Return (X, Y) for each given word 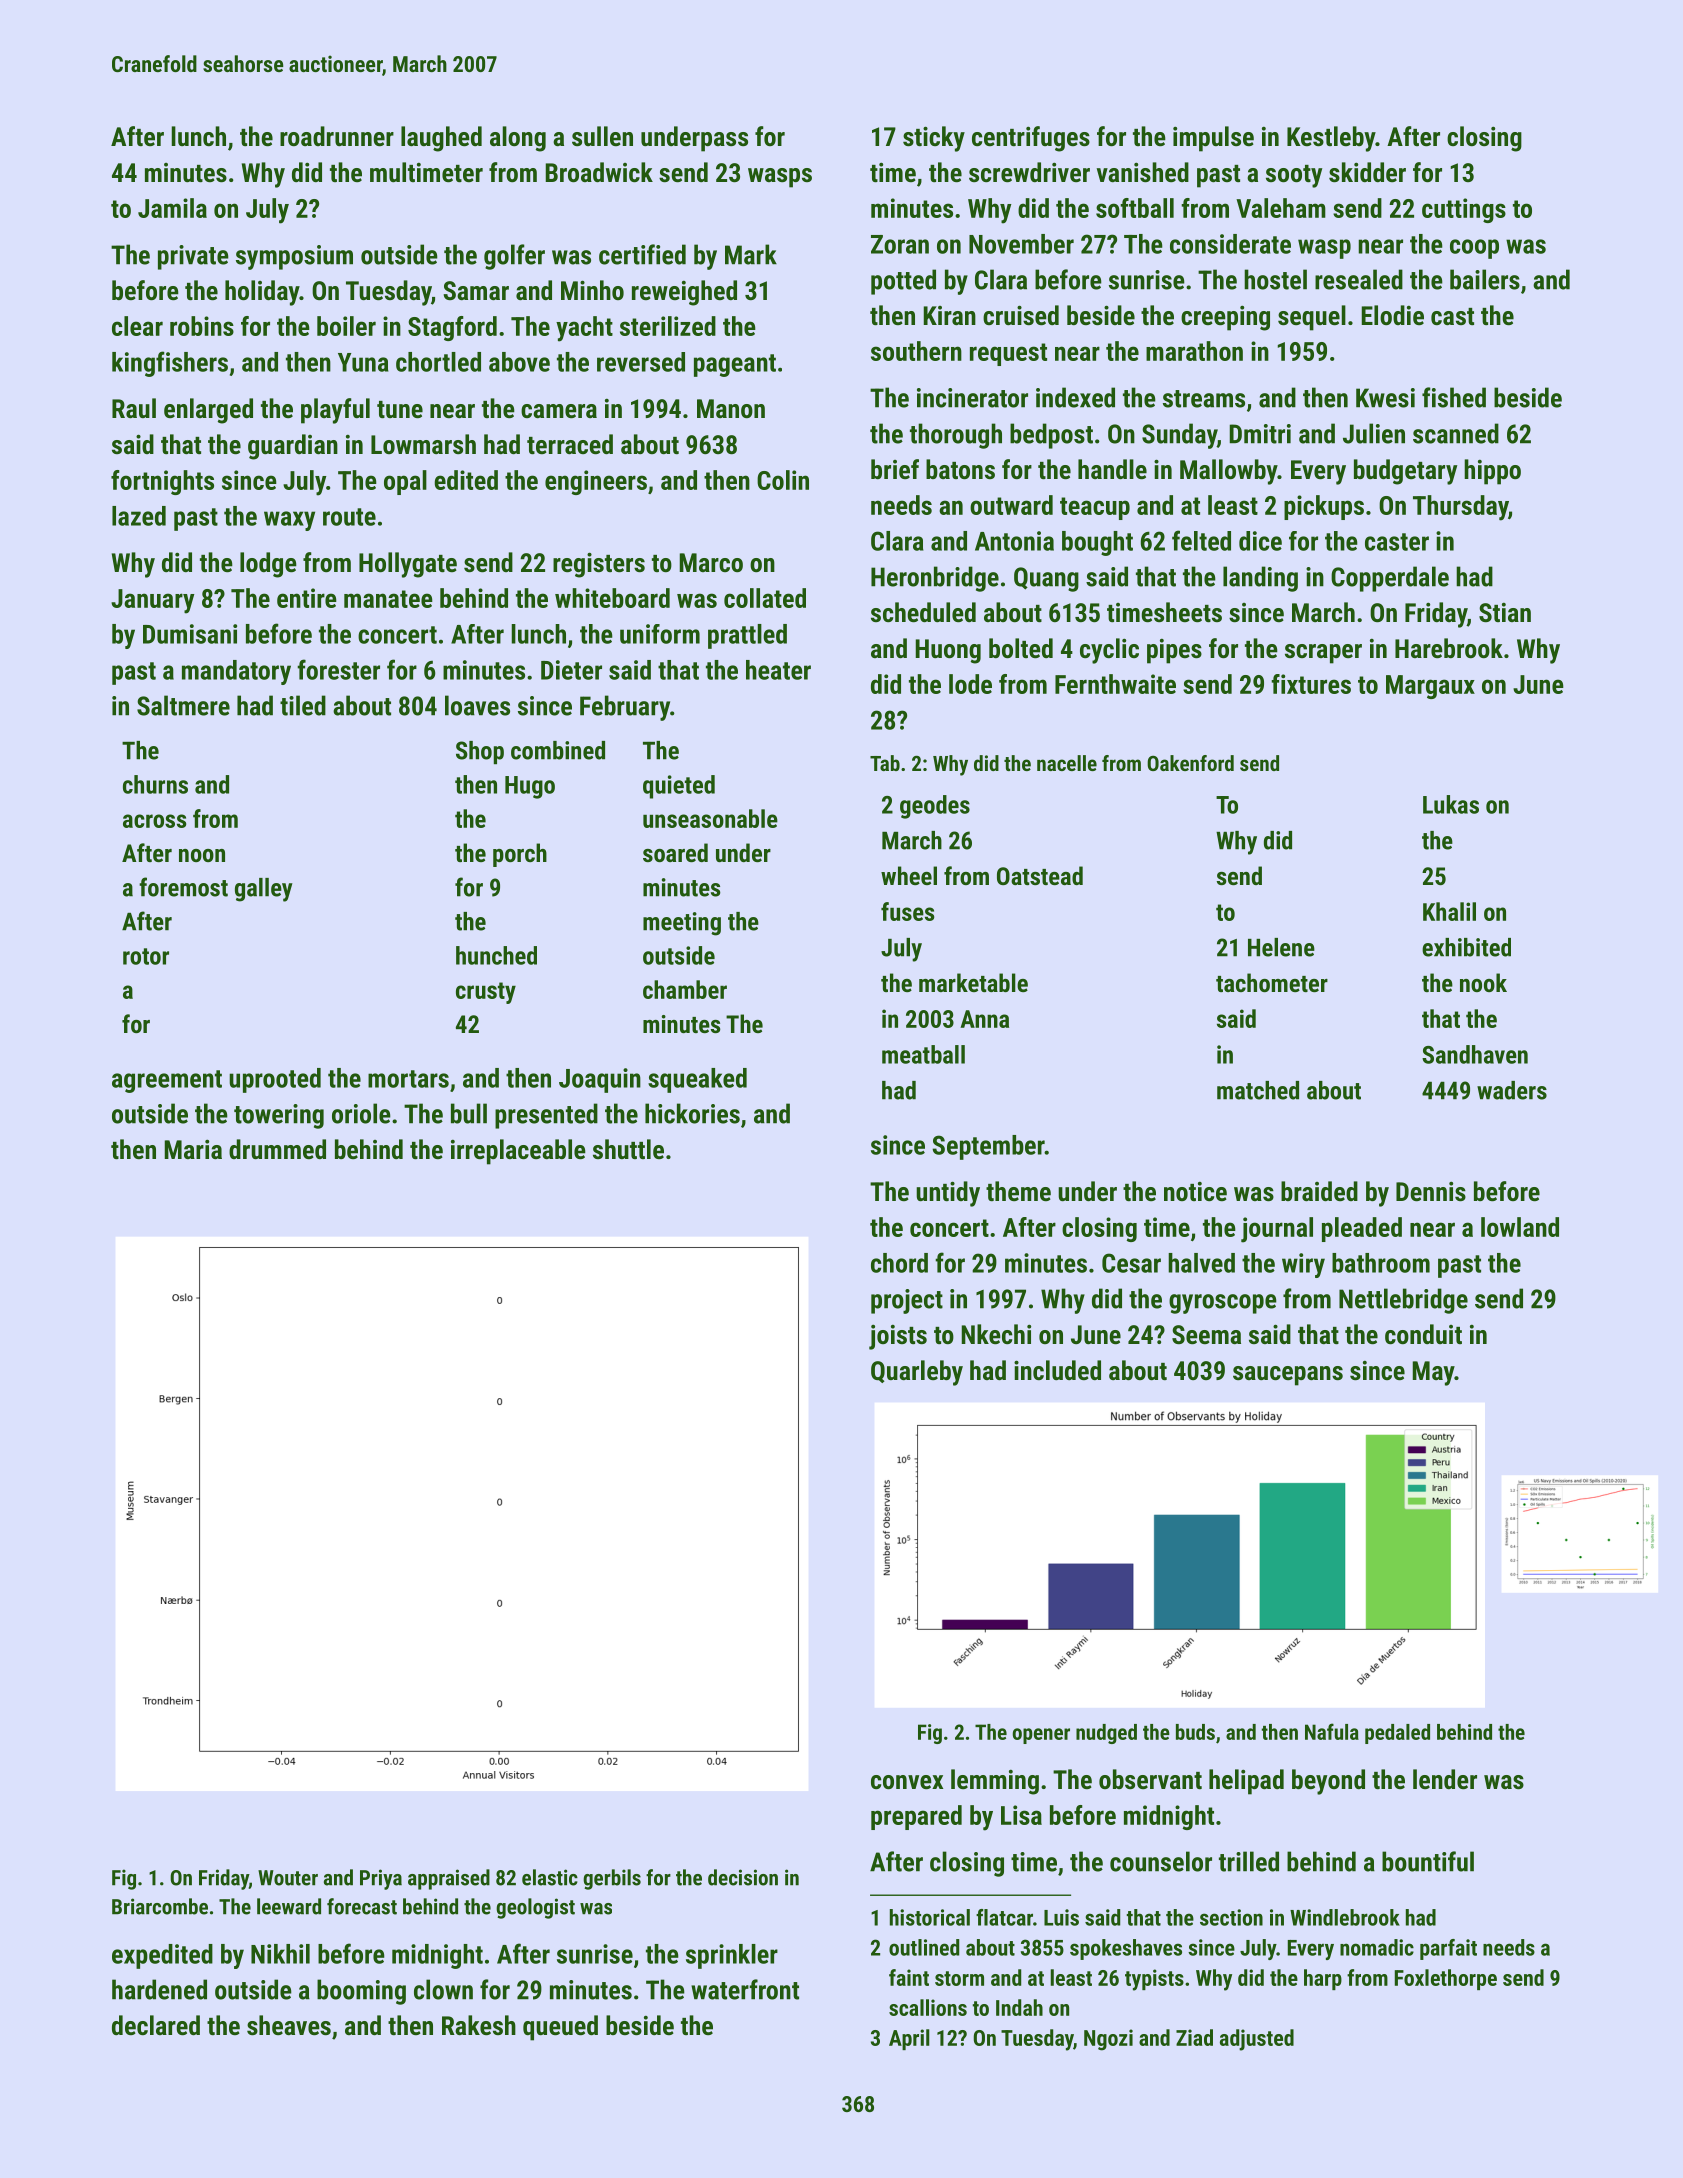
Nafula (1332, 1731)
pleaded (1362, 1229)
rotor (146, 956)
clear (137, 326)
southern (916, 351)
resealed (1359, 279)
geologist (535, 1908)
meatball (923, 1054)
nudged (1106, 1734)
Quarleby (917, 1373)
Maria (193, 1149)
